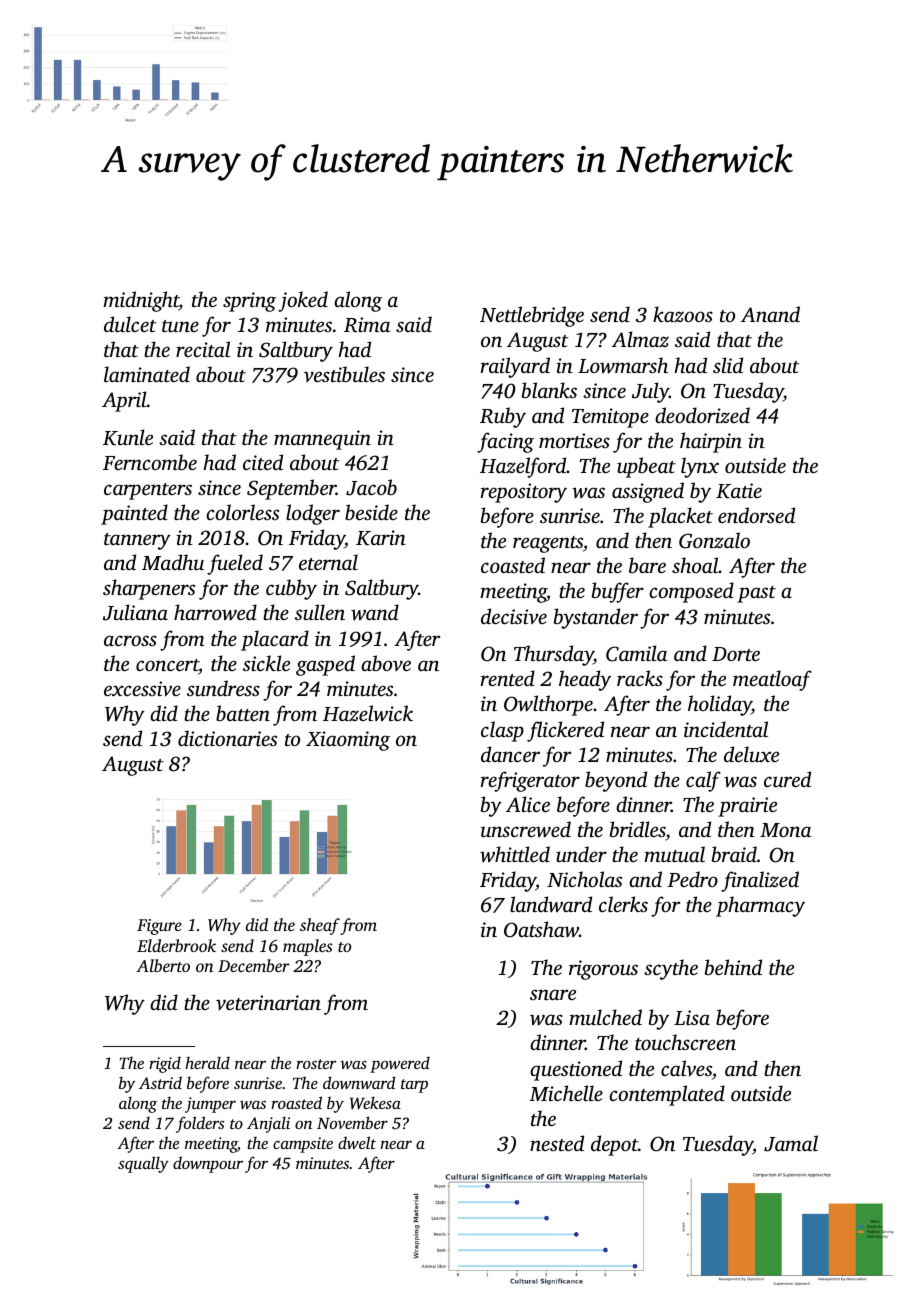 Image resolution: width=924 pixels, height=1311 pixels. I want to click on bystander, so click(596, 618).
